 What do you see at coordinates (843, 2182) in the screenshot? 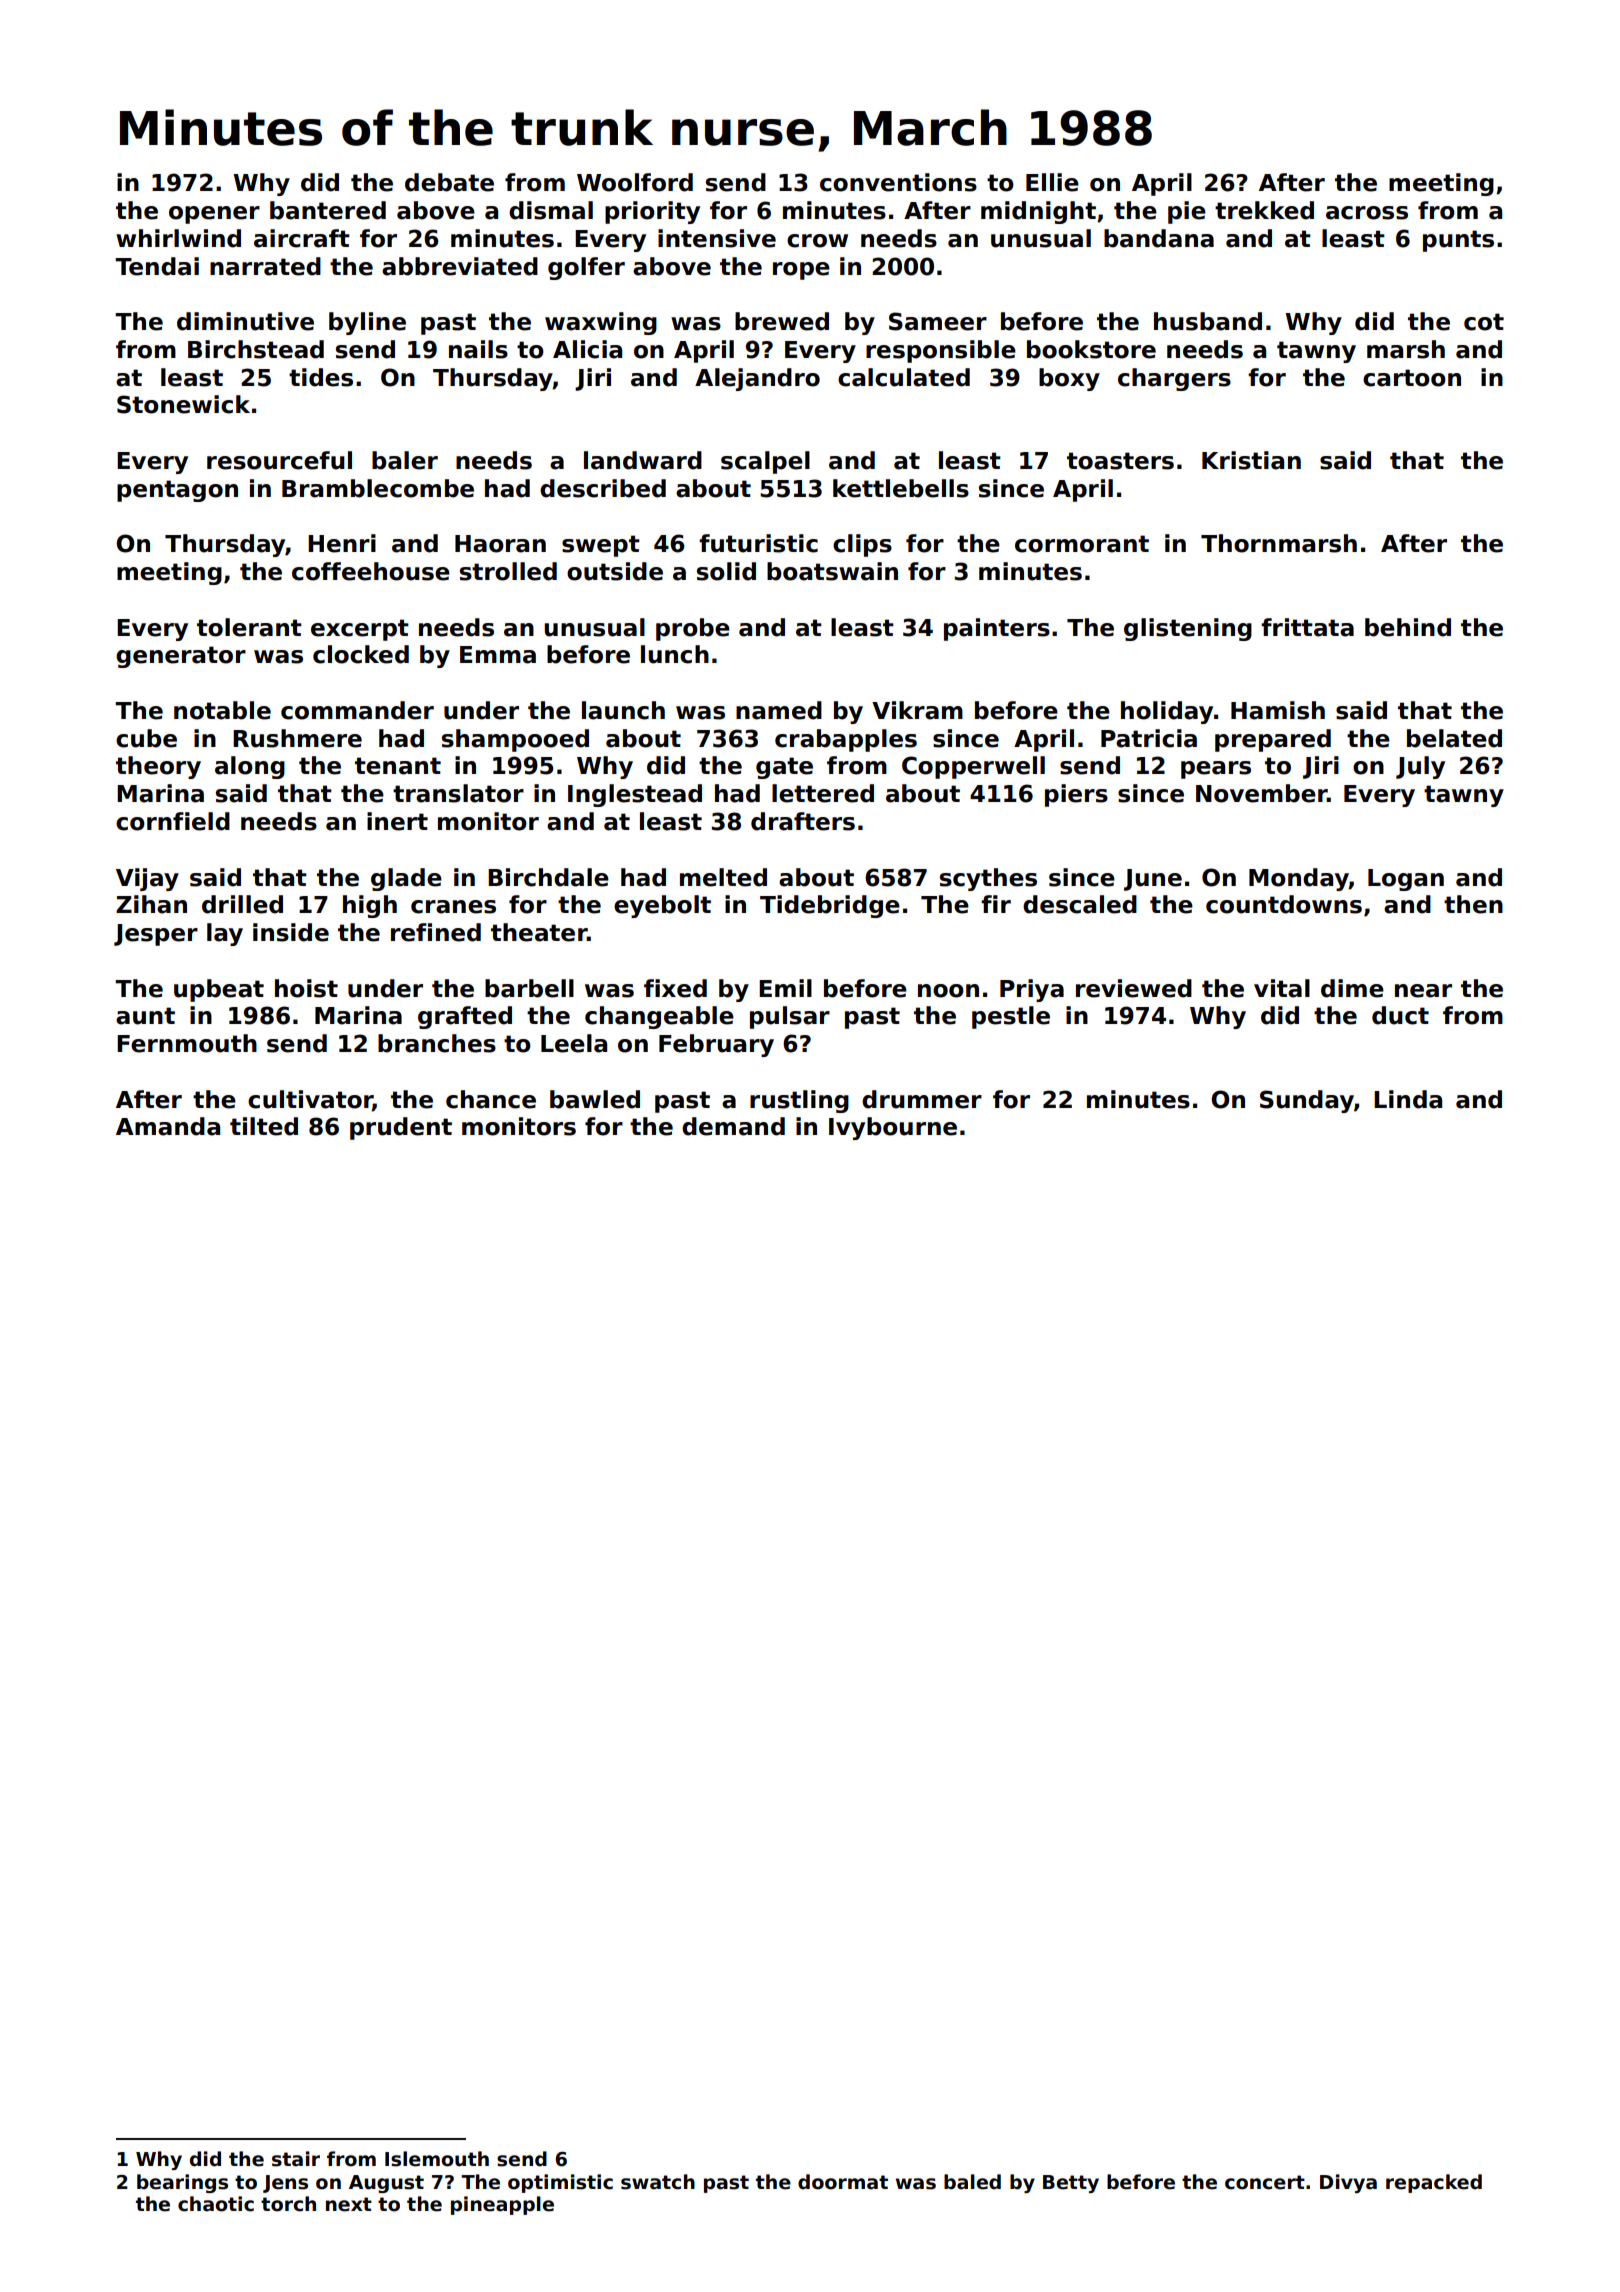
I see `doormat` at bounding box center [843, 2182].
